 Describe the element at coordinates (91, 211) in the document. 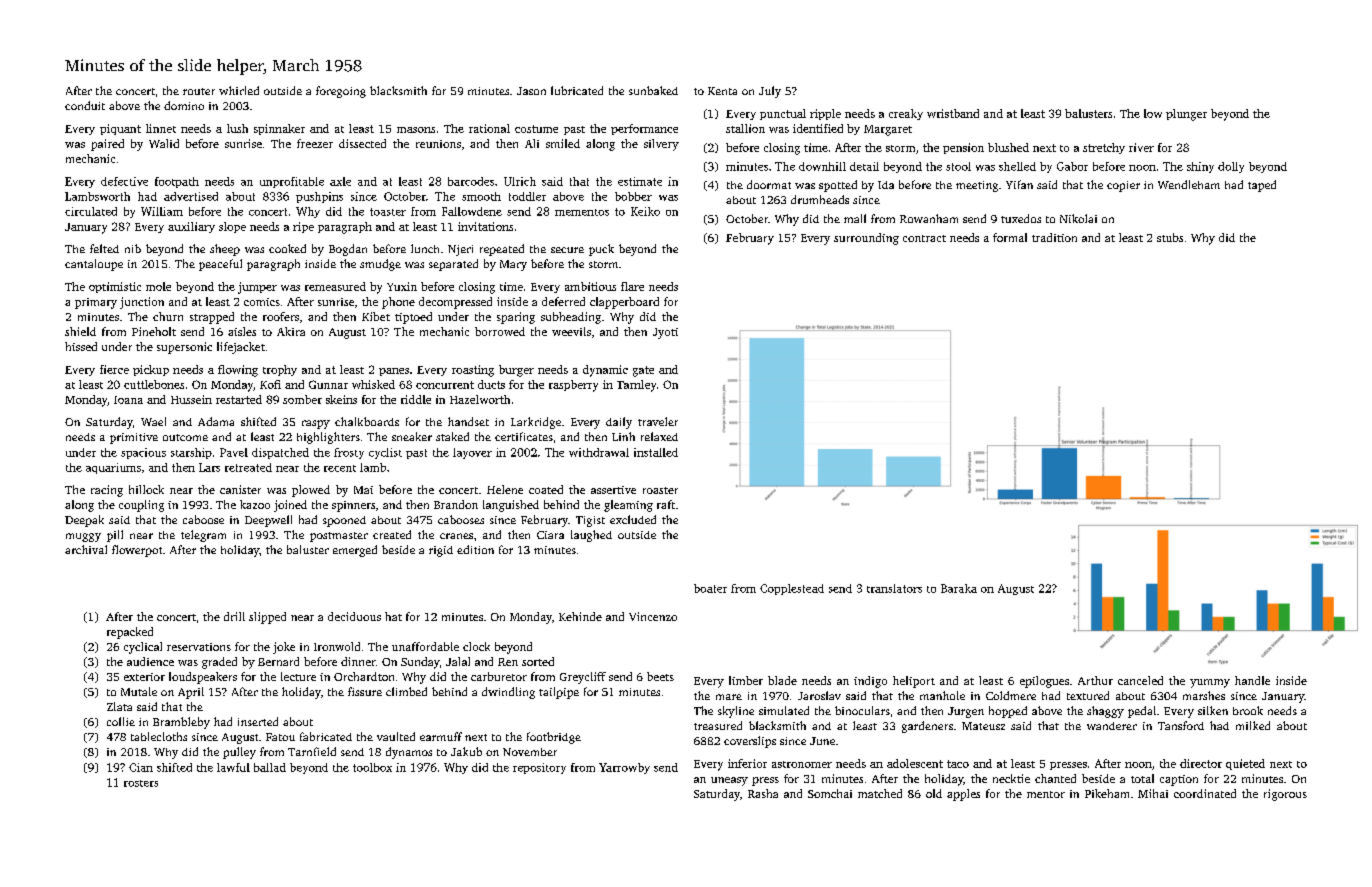

I see `circulated` at that location.
